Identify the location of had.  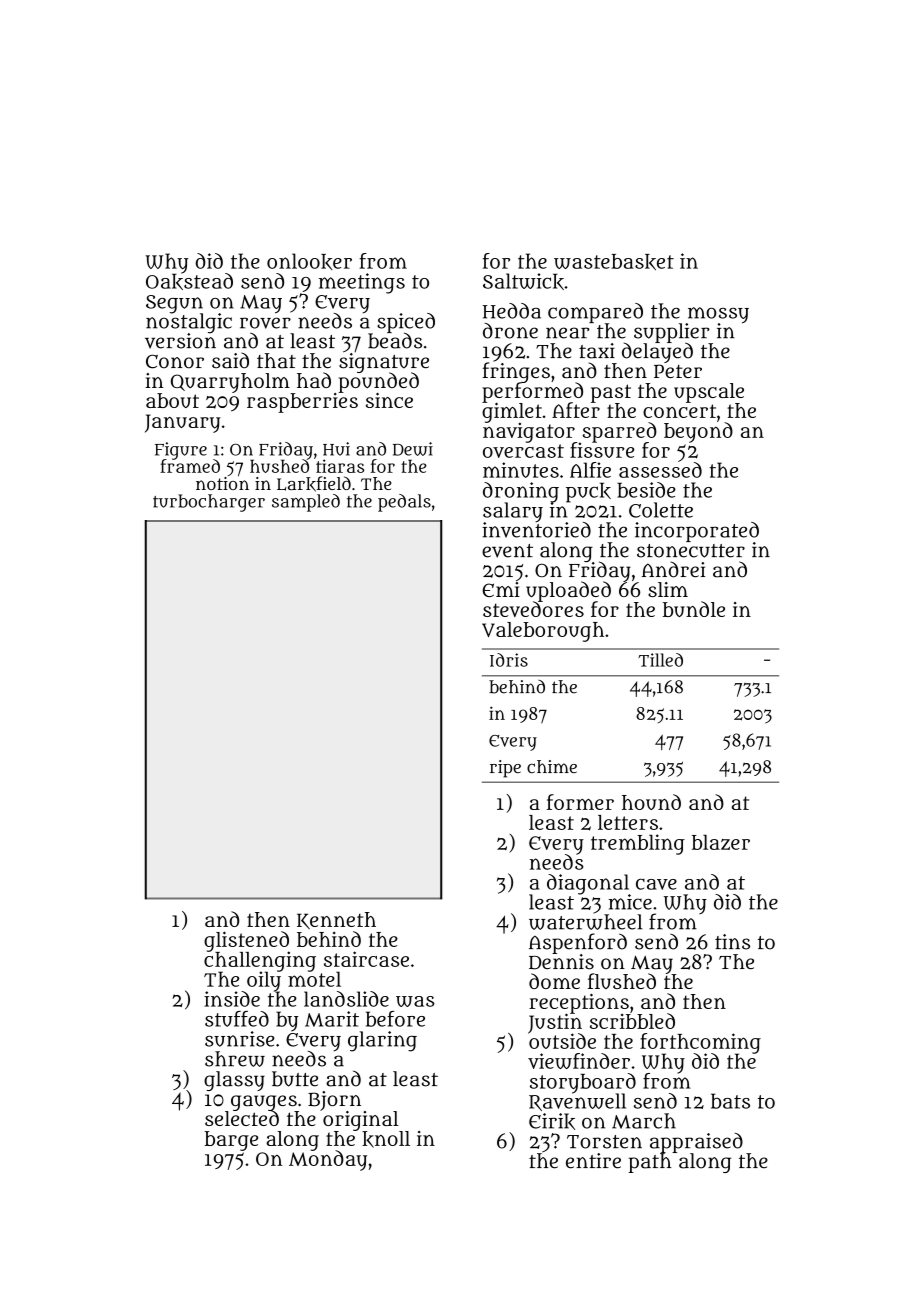
(314, 380).
